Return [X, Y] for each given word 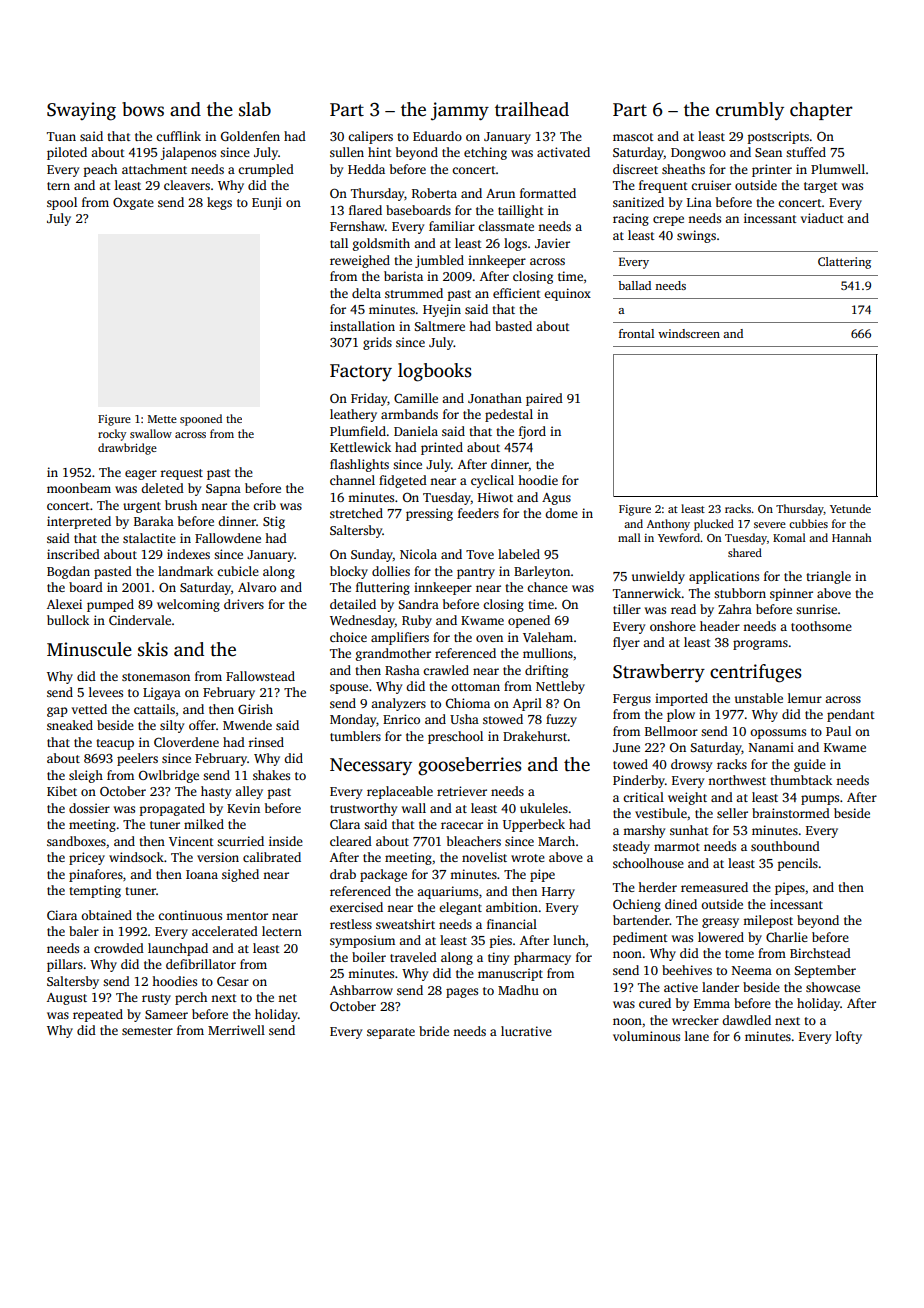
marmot [677, 847]
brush [181, 505]
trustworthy [363, 809]
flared [365, 210]
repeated [98, 1015]
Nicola [418, 554]
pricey [87, 858]
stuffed [806, 152]
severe [770, 525]
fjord [532, 432]
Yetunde [850, 508]
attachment [154, 169]
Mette [162, 419]
